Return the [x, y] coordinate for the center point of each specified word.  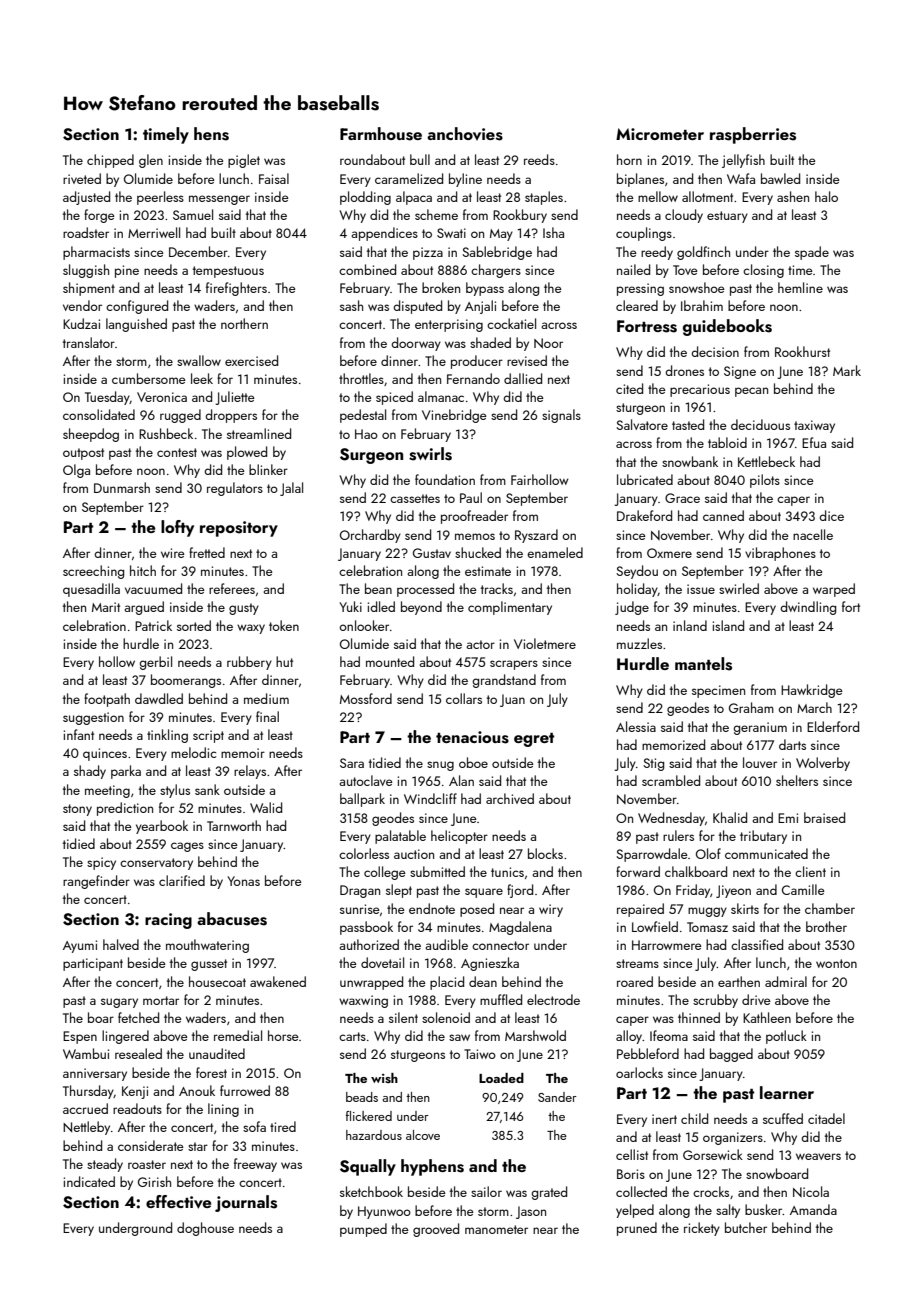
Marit [106, 607]
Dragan [360, 891]
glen [151, 161]
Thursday [88, 1092]
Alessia [636, 726]
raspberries [753, 135]
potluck [786, 1037]
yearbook [162, 827]
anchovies [465, 134]
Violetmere [545, 643]
